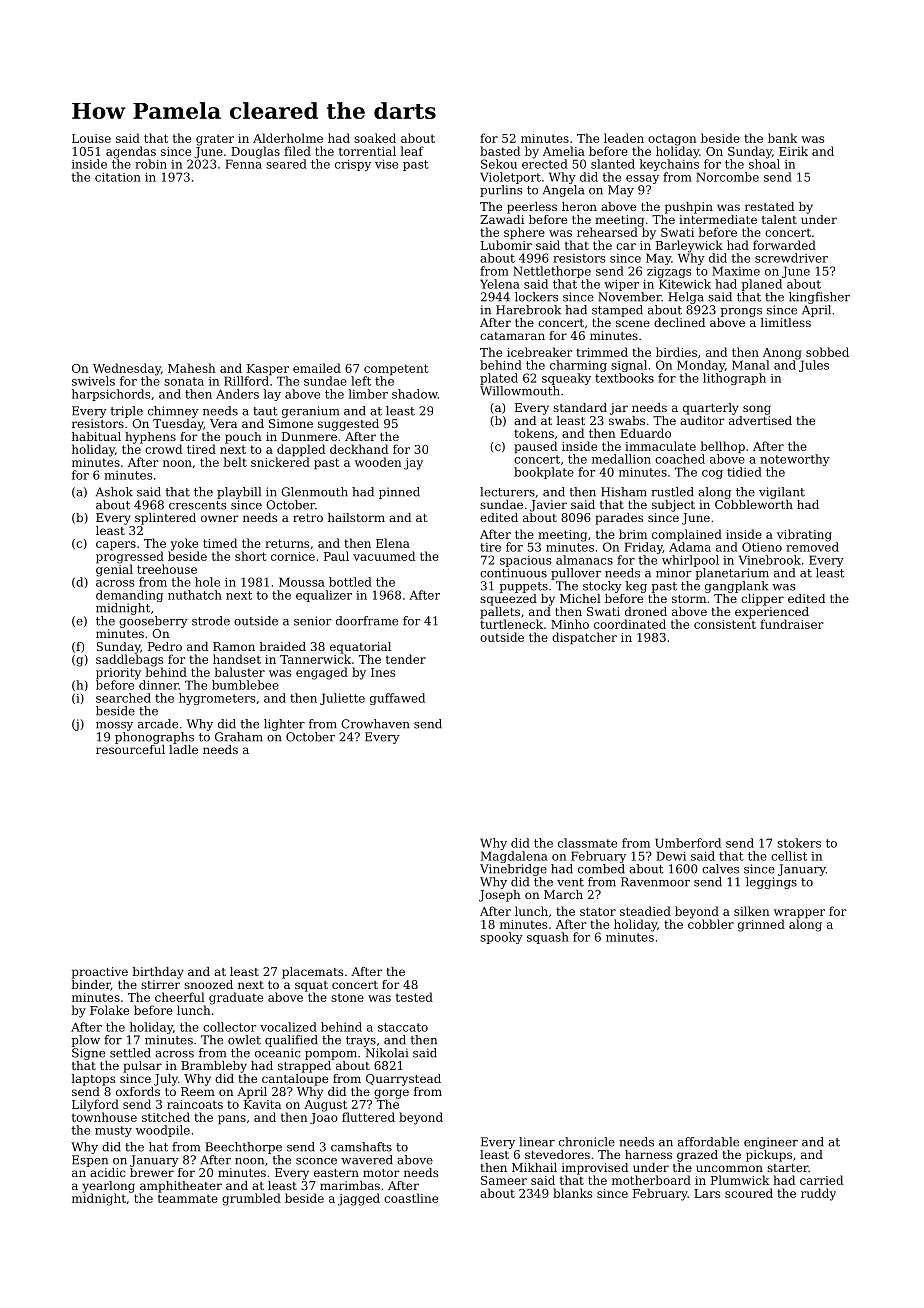  What do you see at coordinates (799, 843) in the screenshot?
I see `stokers` at bounding box center [799, 843].
